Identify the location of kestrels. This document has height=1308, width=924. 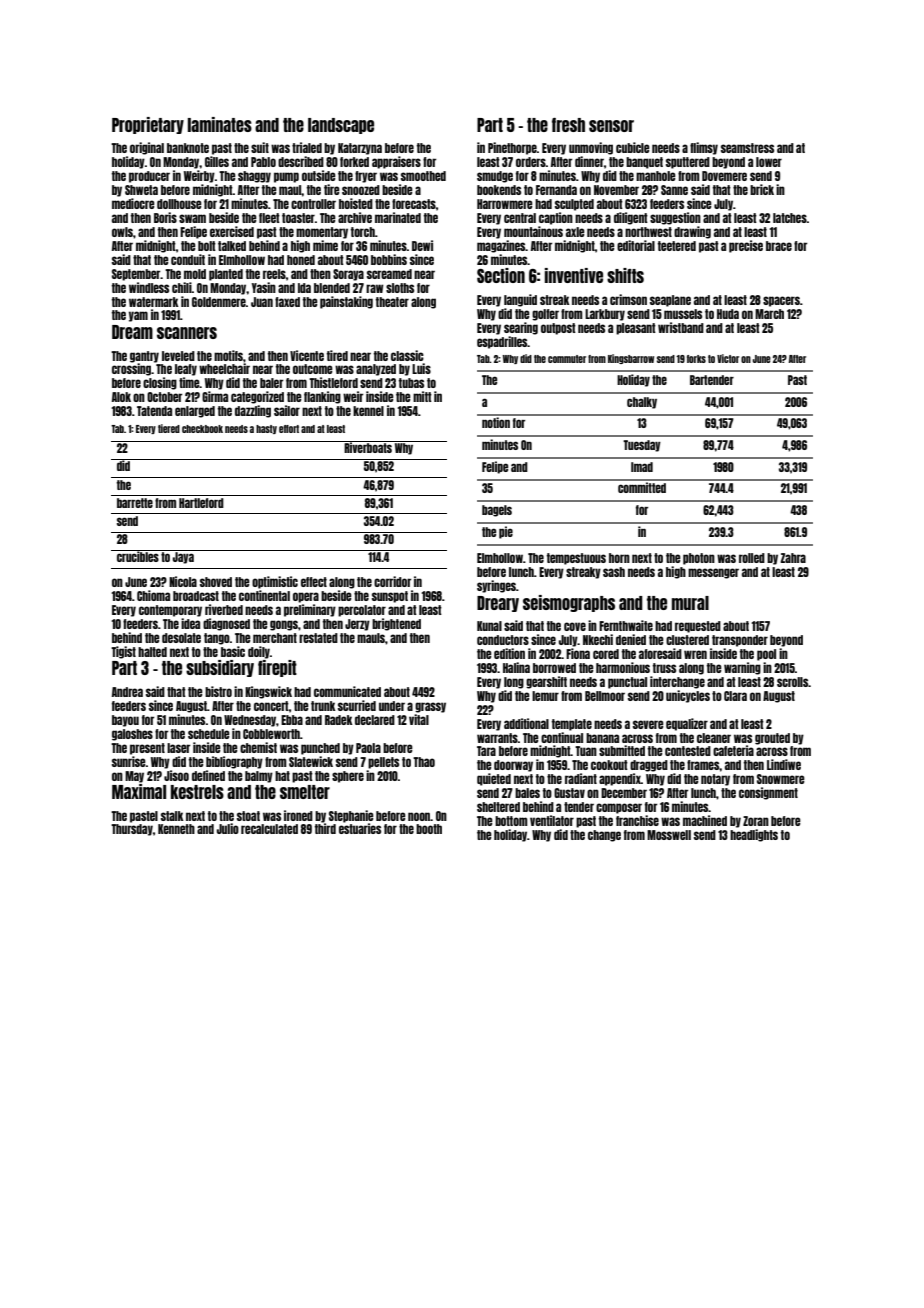
(197, 792).
